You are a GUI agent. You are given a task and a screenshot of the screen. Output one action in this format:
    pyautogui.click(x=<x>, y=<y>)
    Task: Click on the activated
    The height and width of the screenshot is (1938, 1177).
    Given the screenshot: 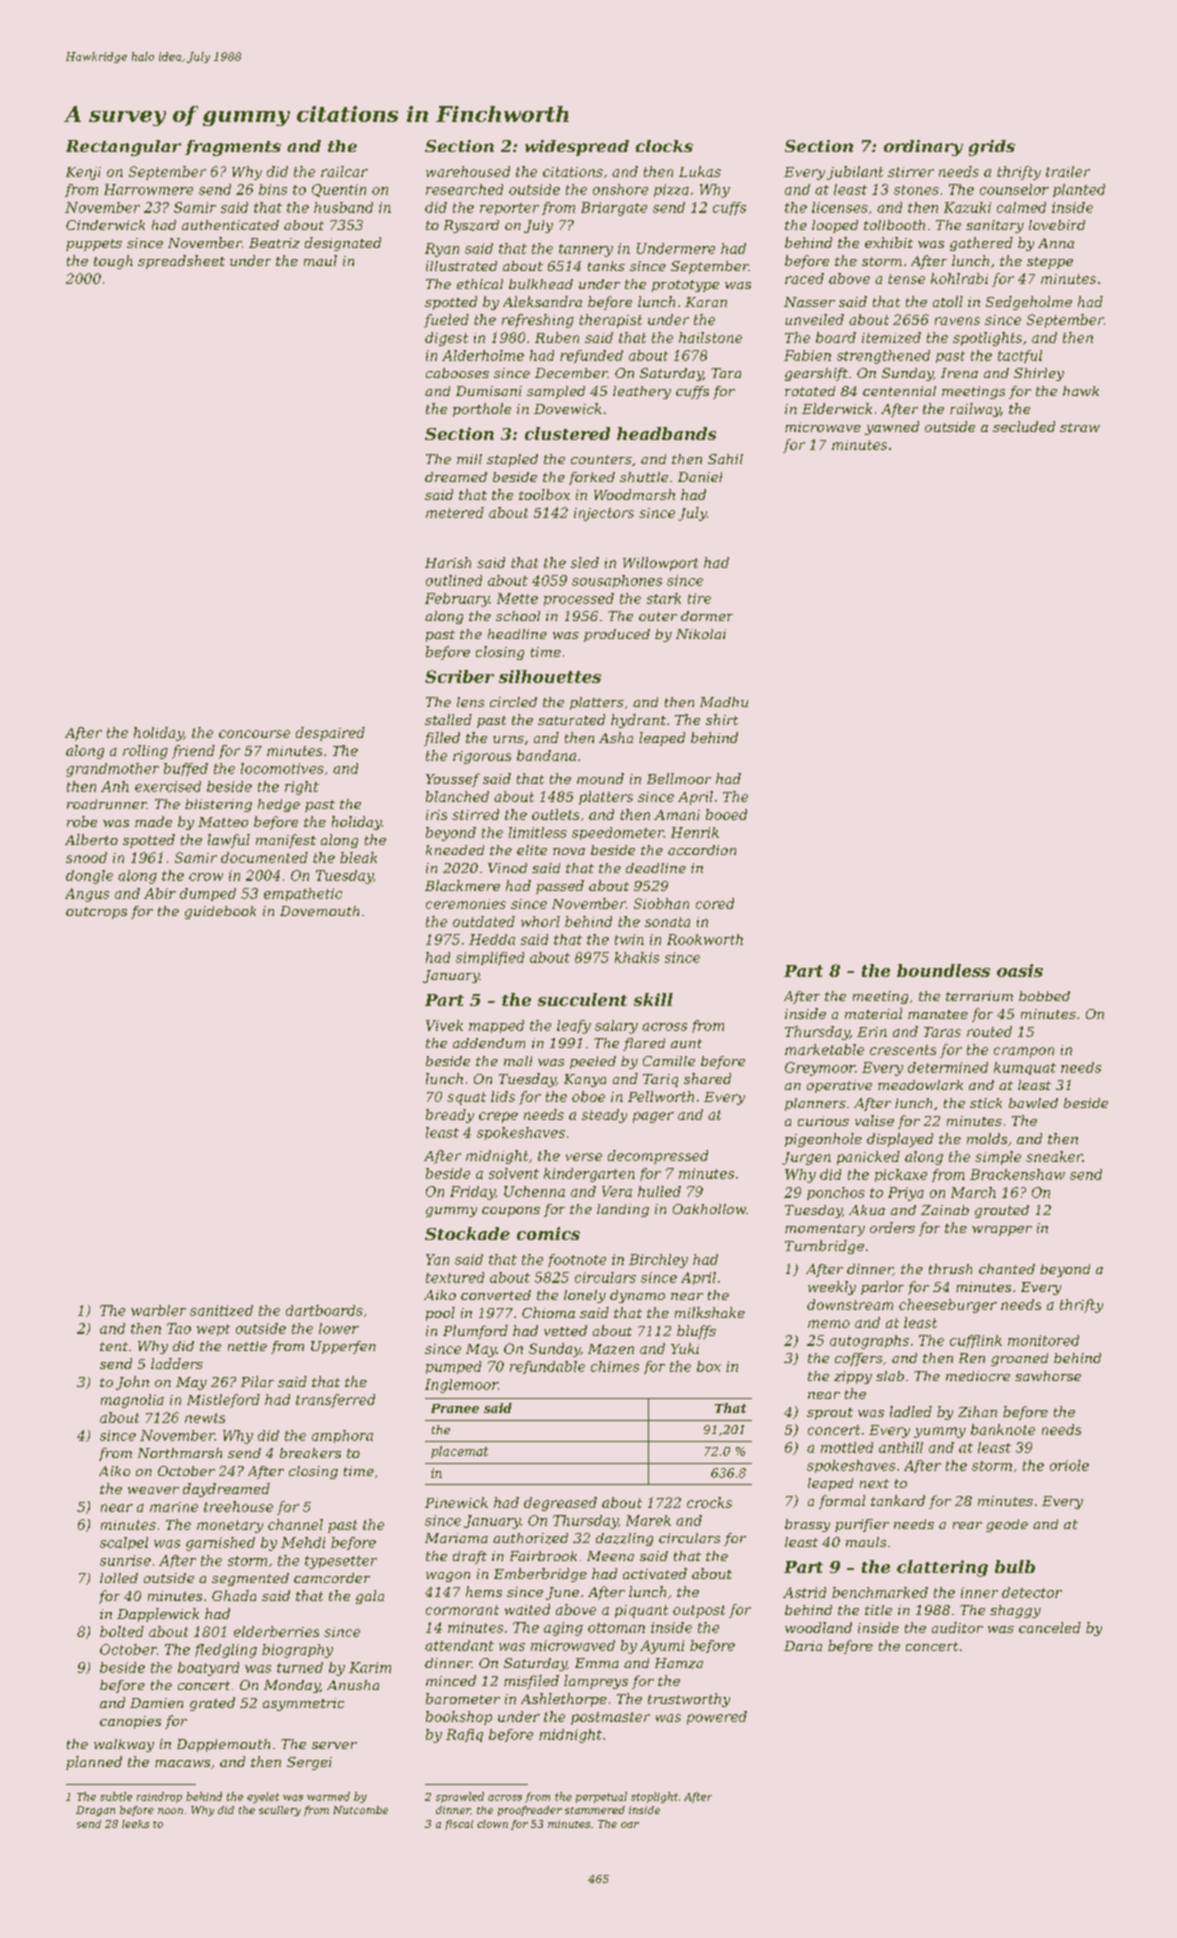 What is the action you would take?
    pyautogui.click(x=655, y=1573)
